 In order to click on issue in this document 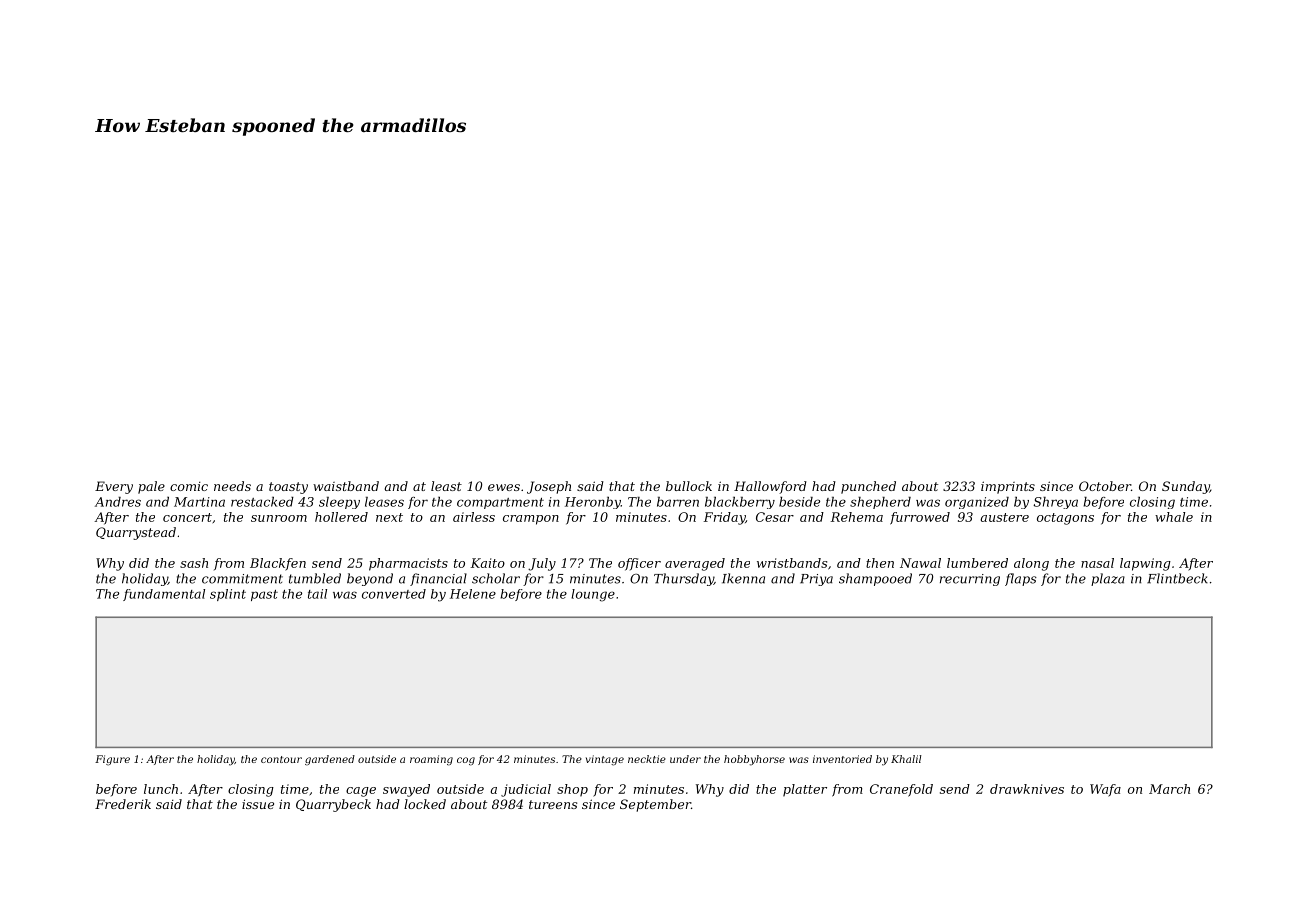, I will do `click(258, 804)`.
